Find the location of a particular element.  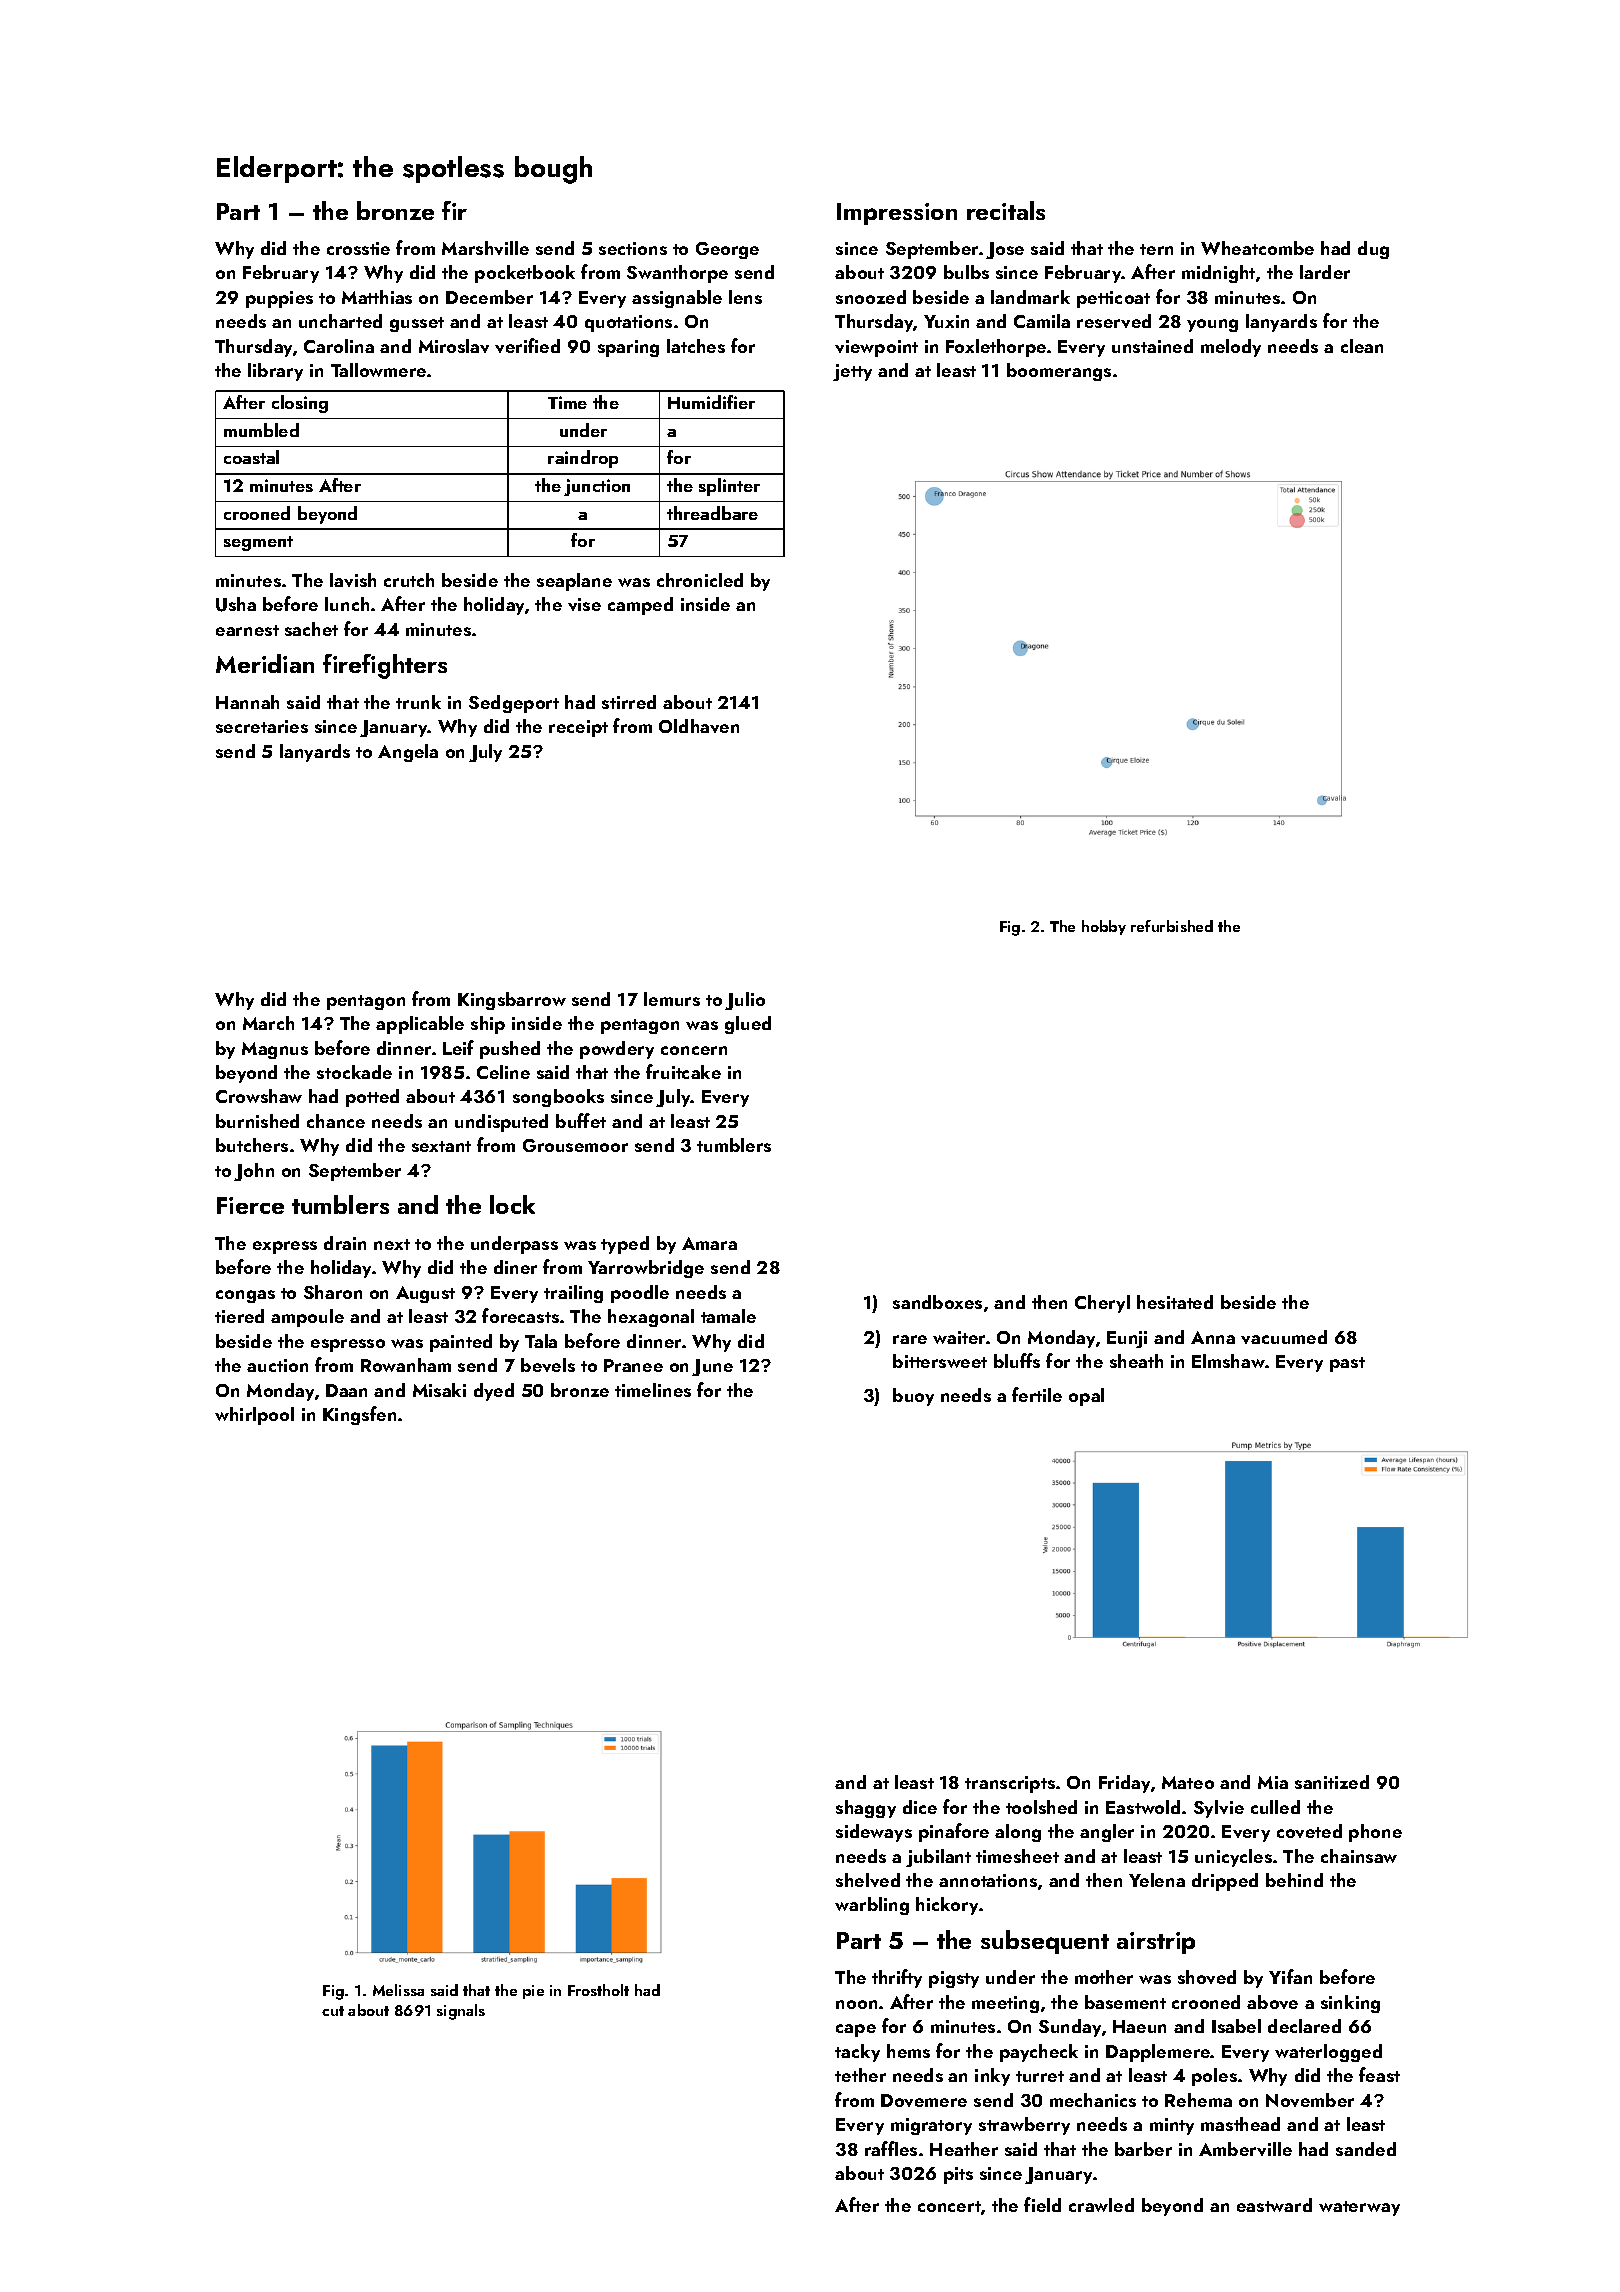

buoy is located at coordinates (913, 1397).
